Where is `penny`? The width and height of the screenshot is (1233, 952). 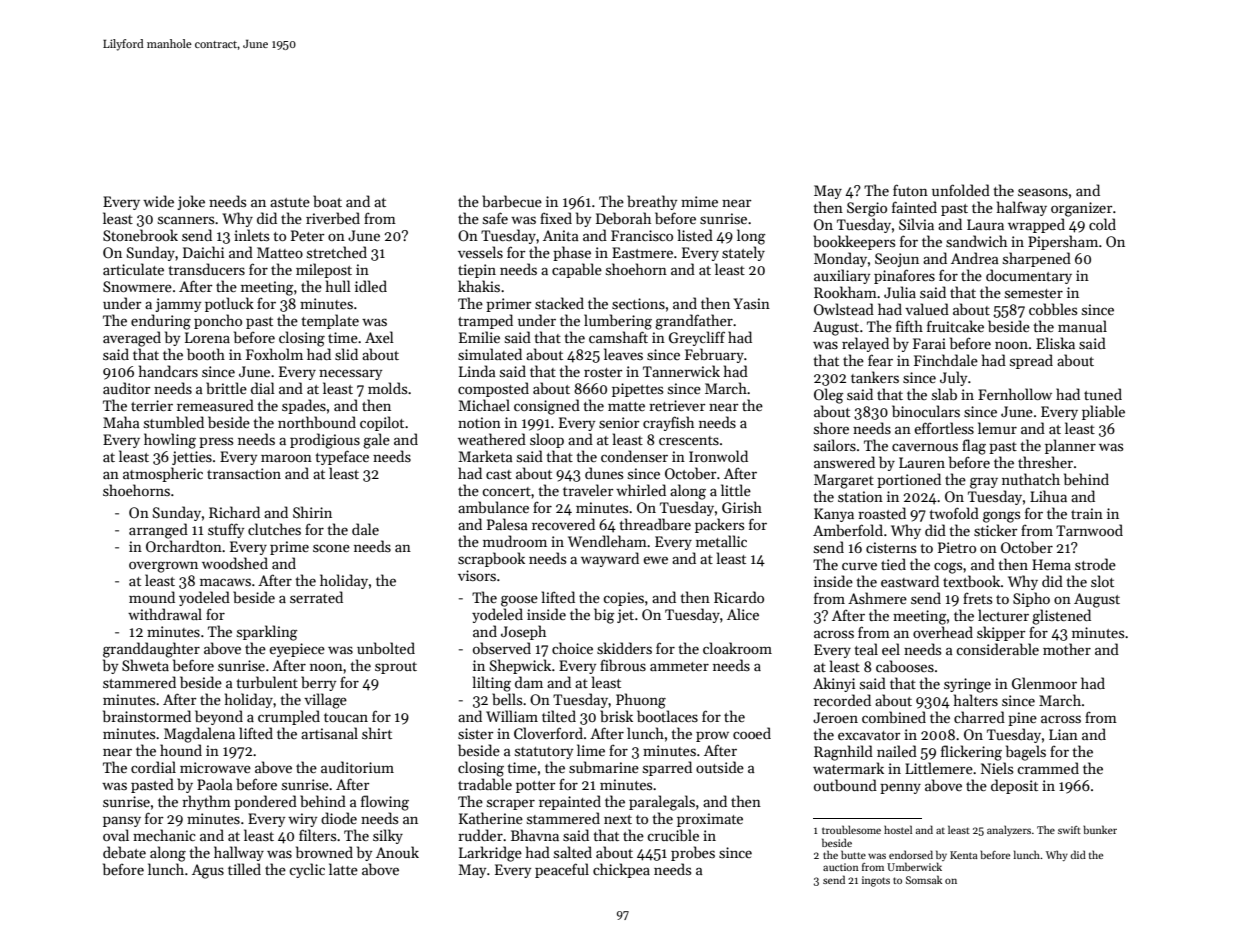
penny is located at coordinates (900, 789).
